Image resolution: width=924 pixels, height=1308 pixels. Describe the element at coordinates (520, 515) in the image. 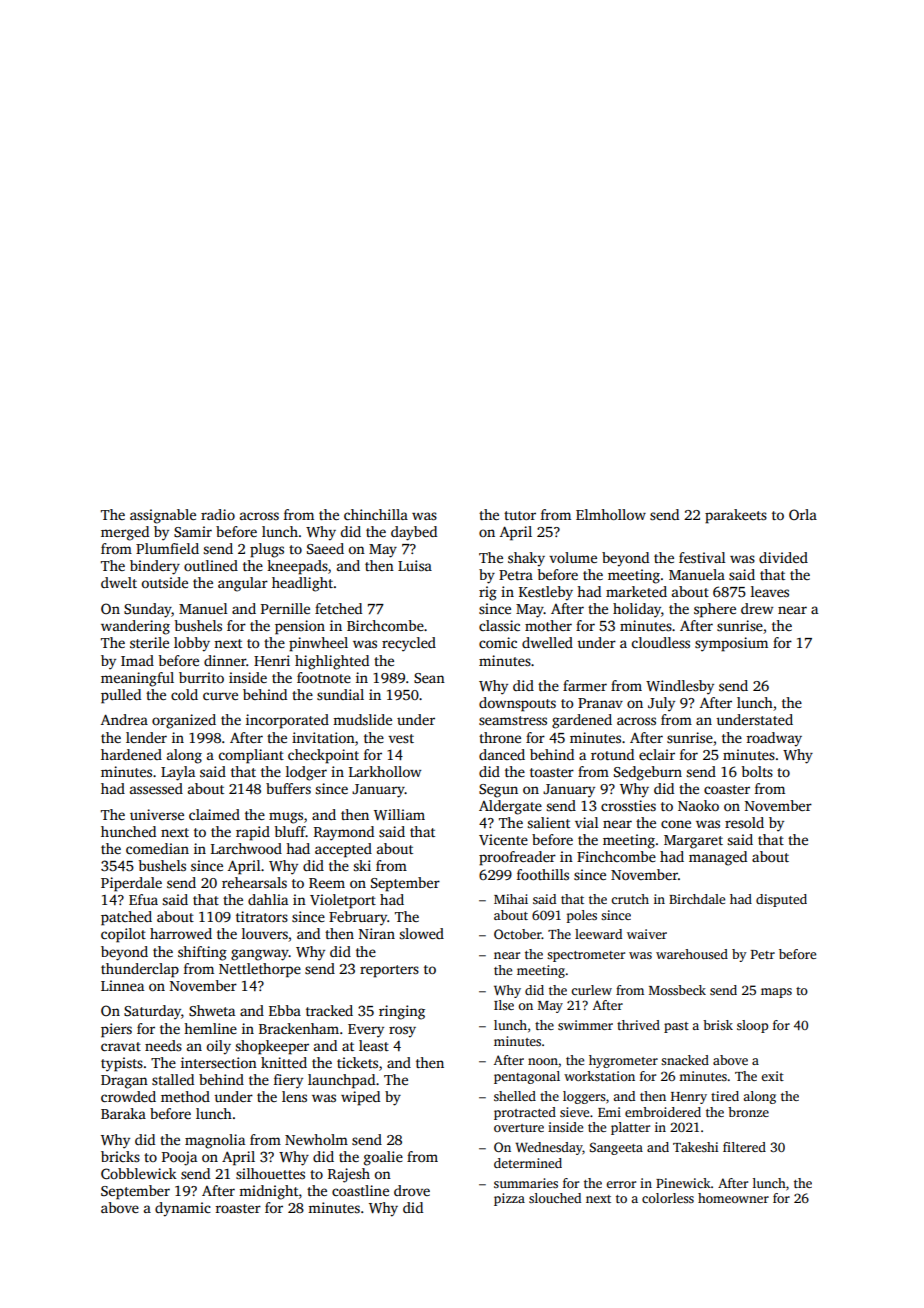

I see `tutor` at that location.
